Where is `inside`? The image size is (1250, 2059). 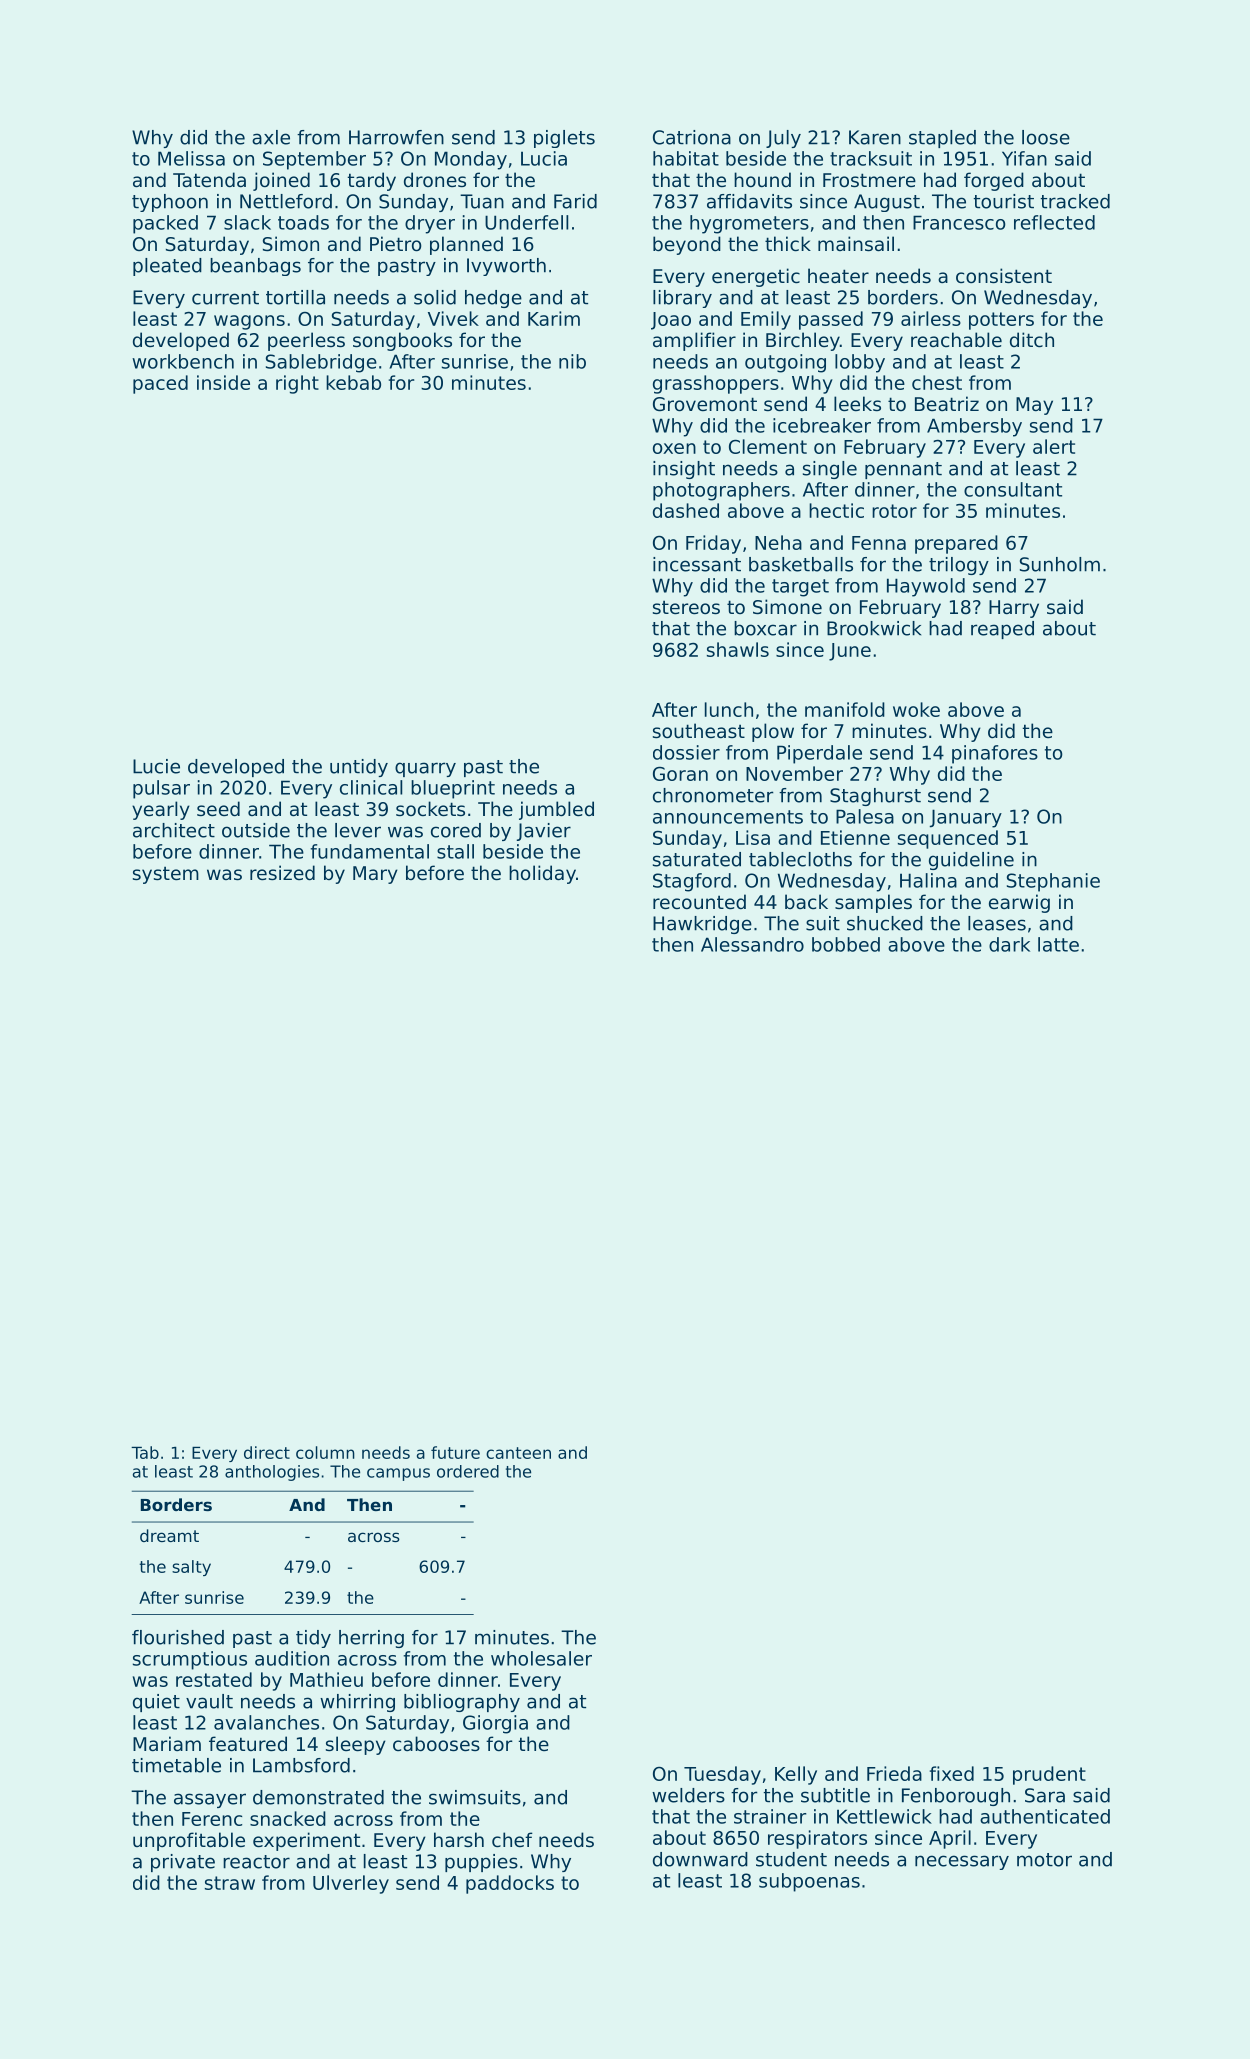 inside is located at coordinates (223, 382).
